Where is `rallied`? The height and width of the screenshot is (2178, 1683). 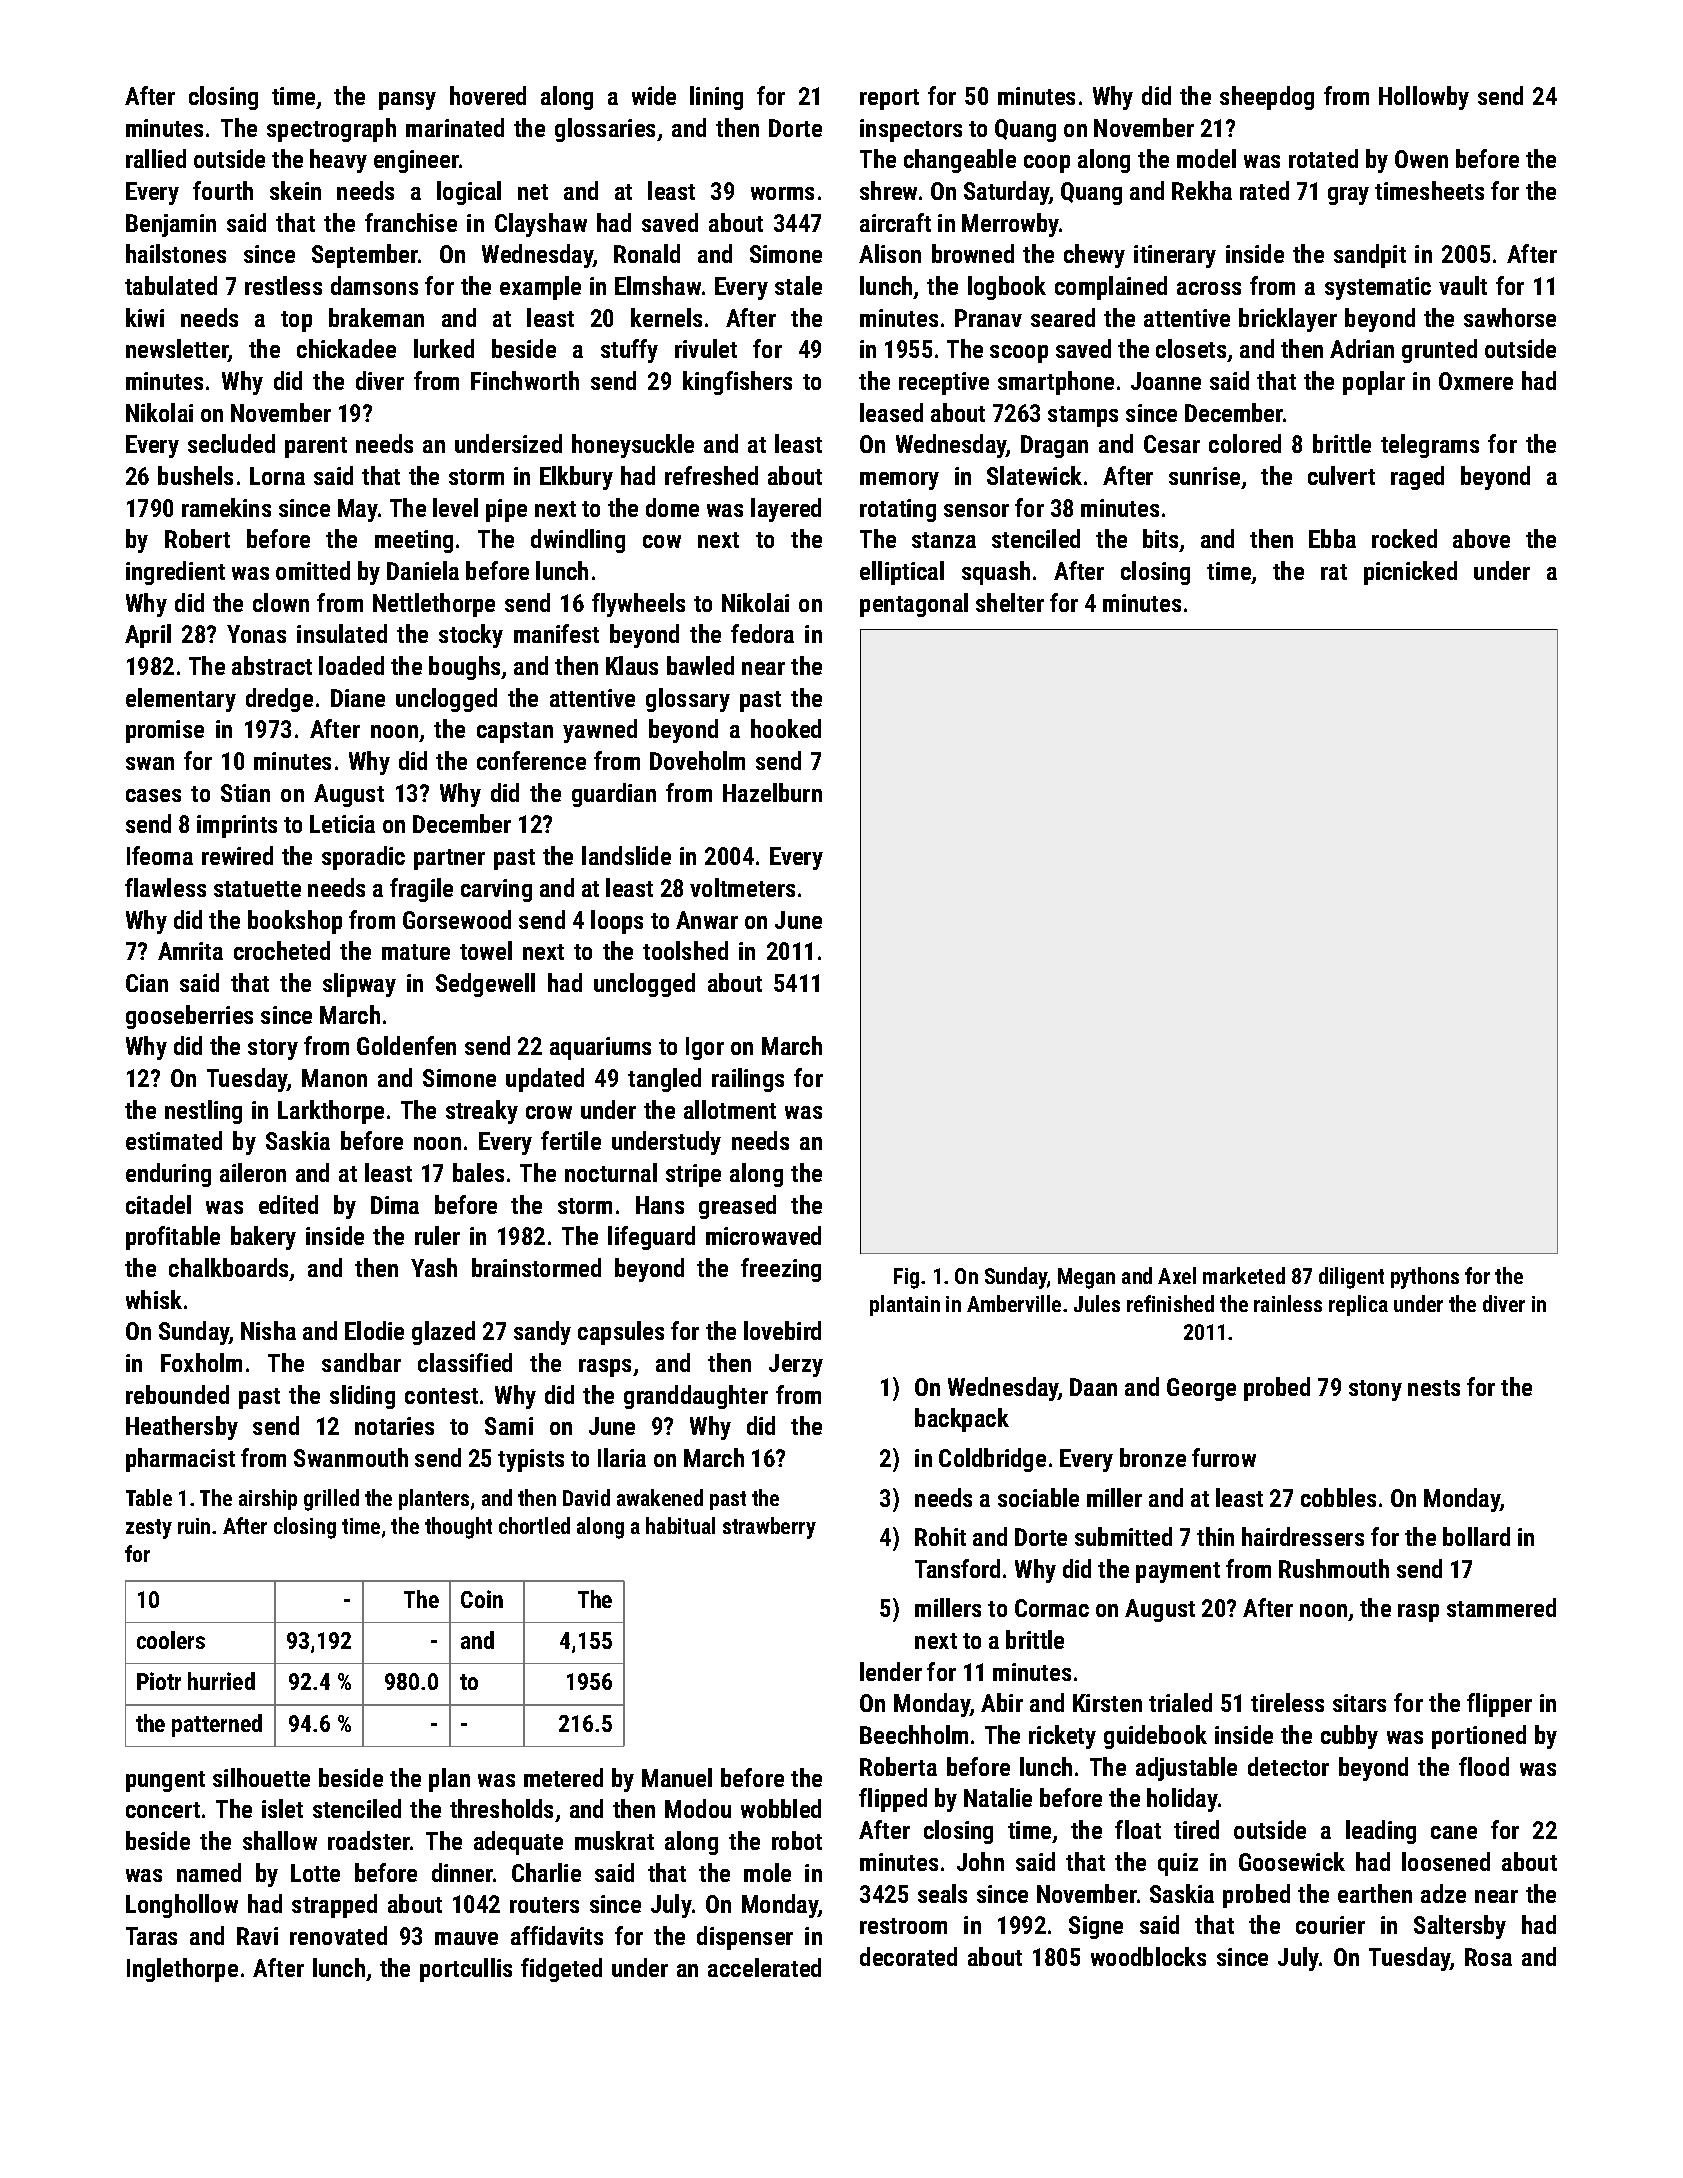 rallied is located at coordinates (156, 158).
